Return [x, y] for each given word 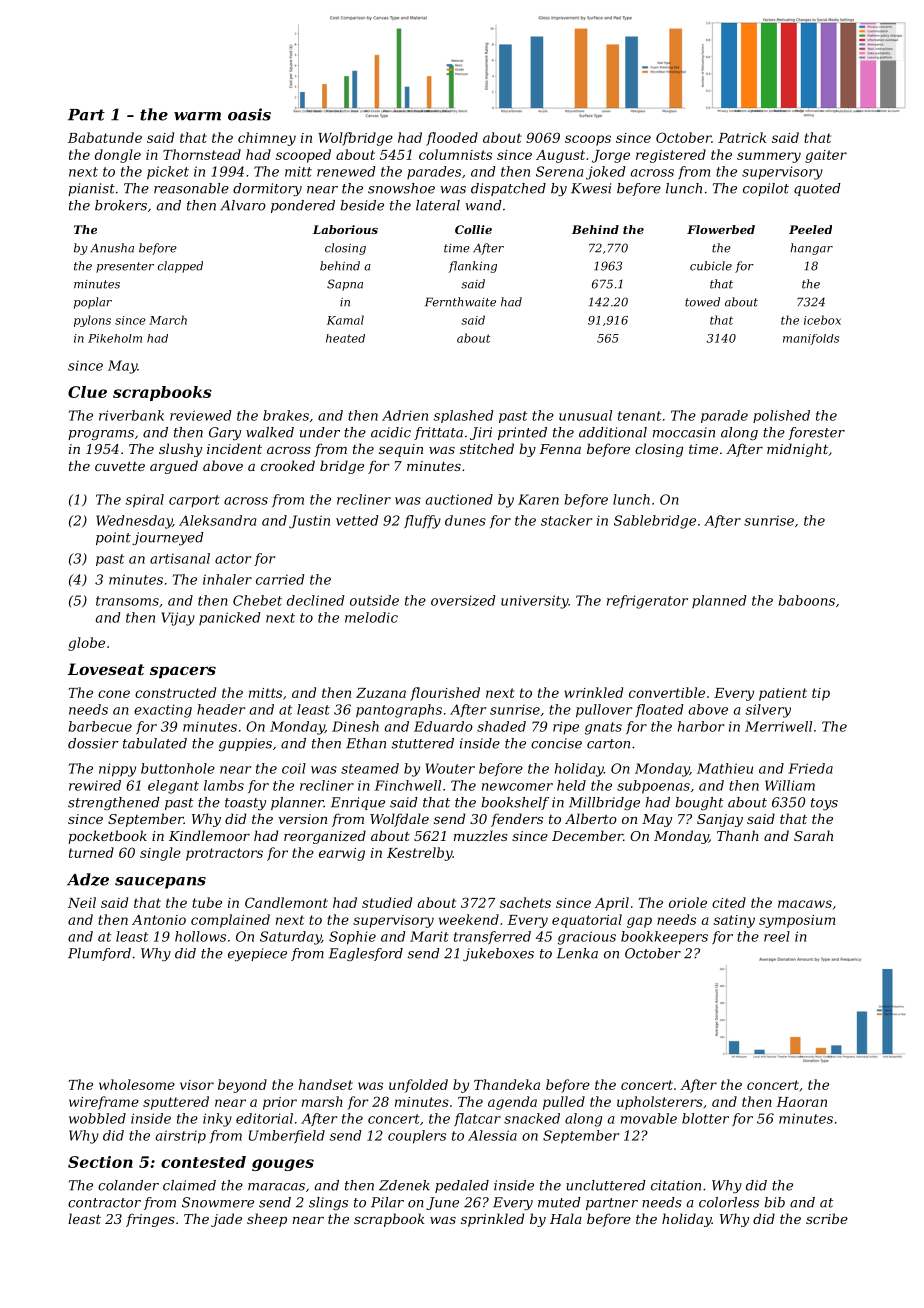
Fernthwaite [460, 302]
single [160, 854]
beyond [242, 1086]
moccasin [684, 432]
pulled [564, 1103]
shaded [501, 726]
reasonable [191, 188]
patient [783, 694]
